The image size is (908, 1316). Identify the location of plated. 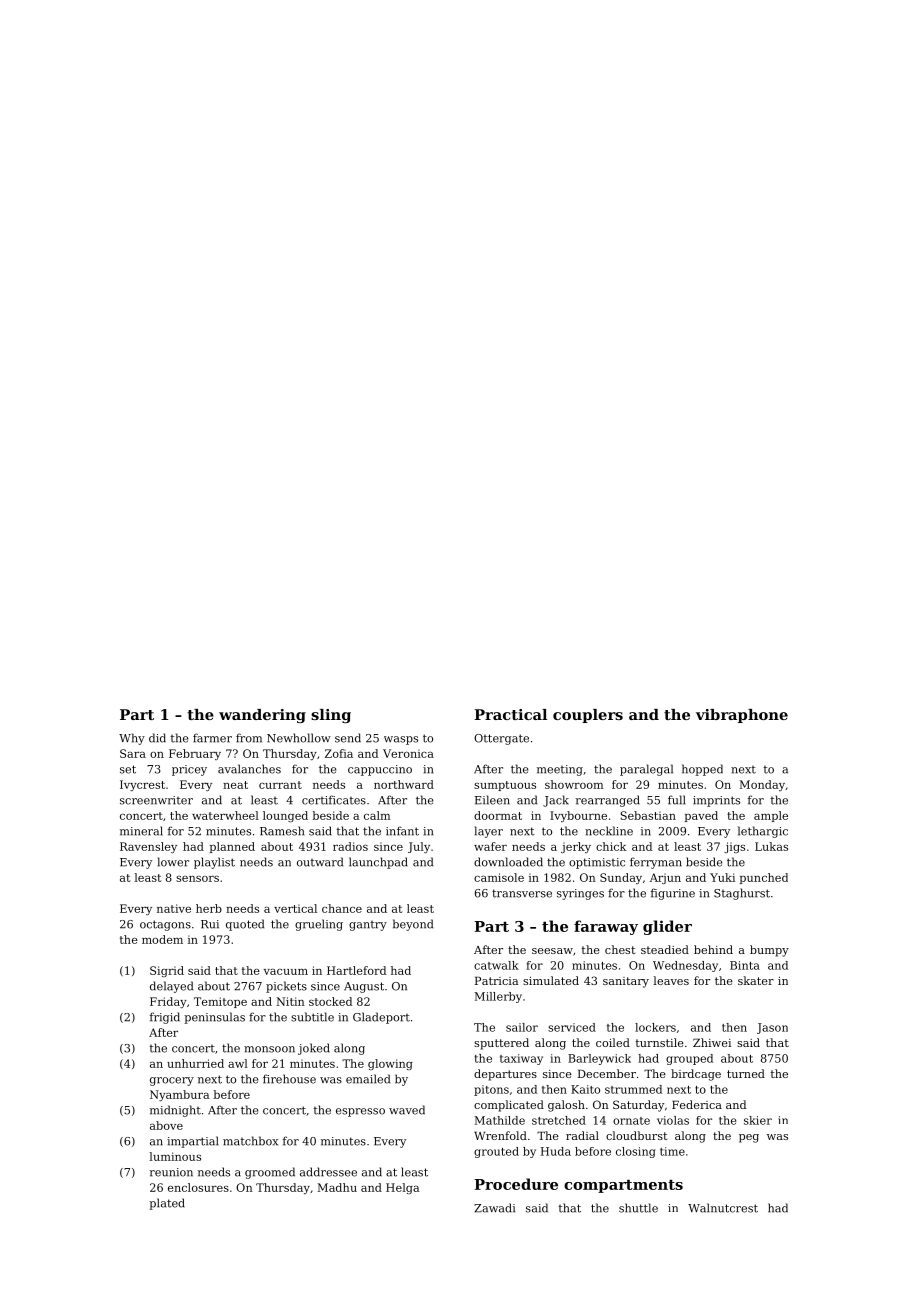
(167, 1204).
